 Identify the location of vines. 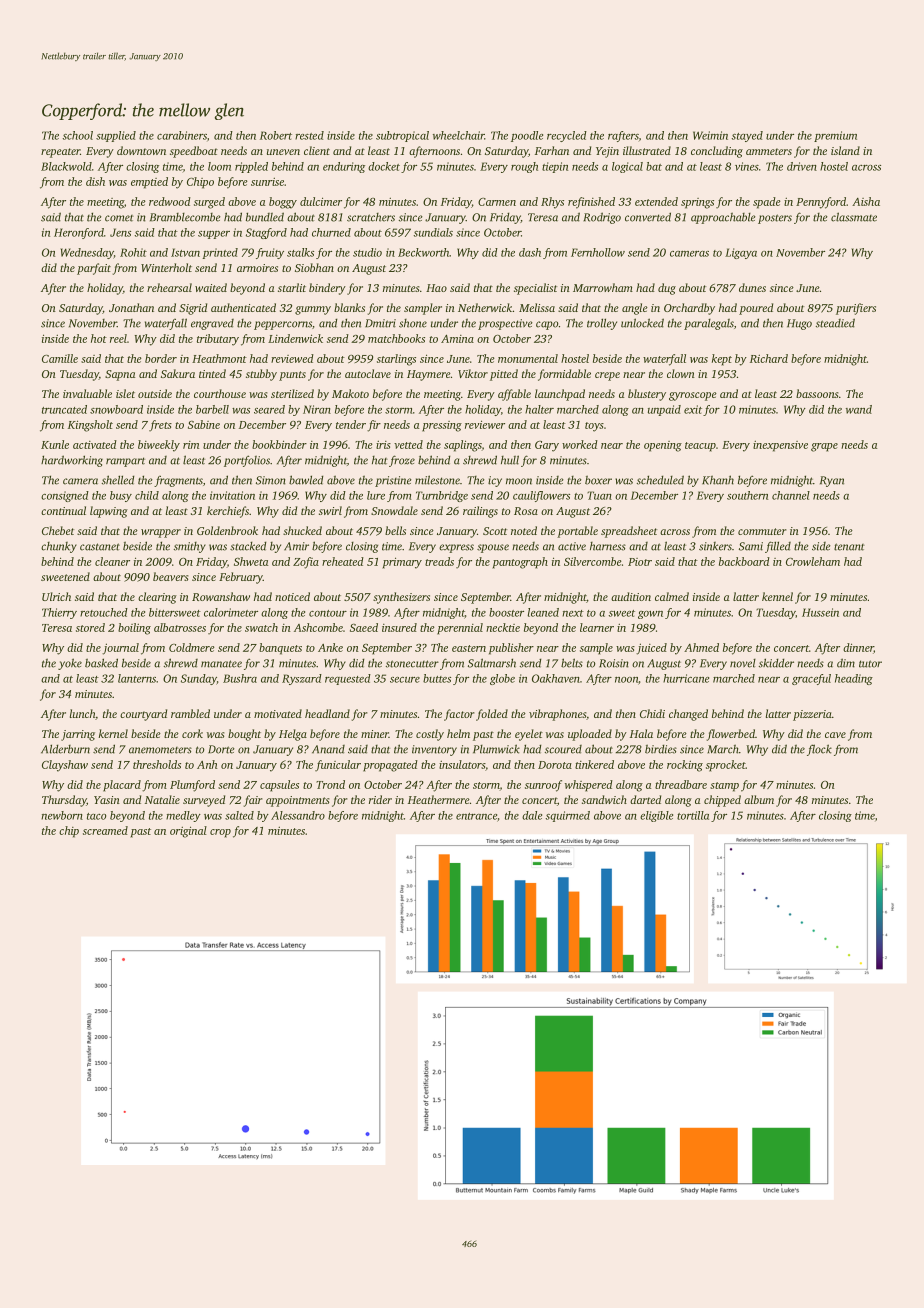
(747, 166).
